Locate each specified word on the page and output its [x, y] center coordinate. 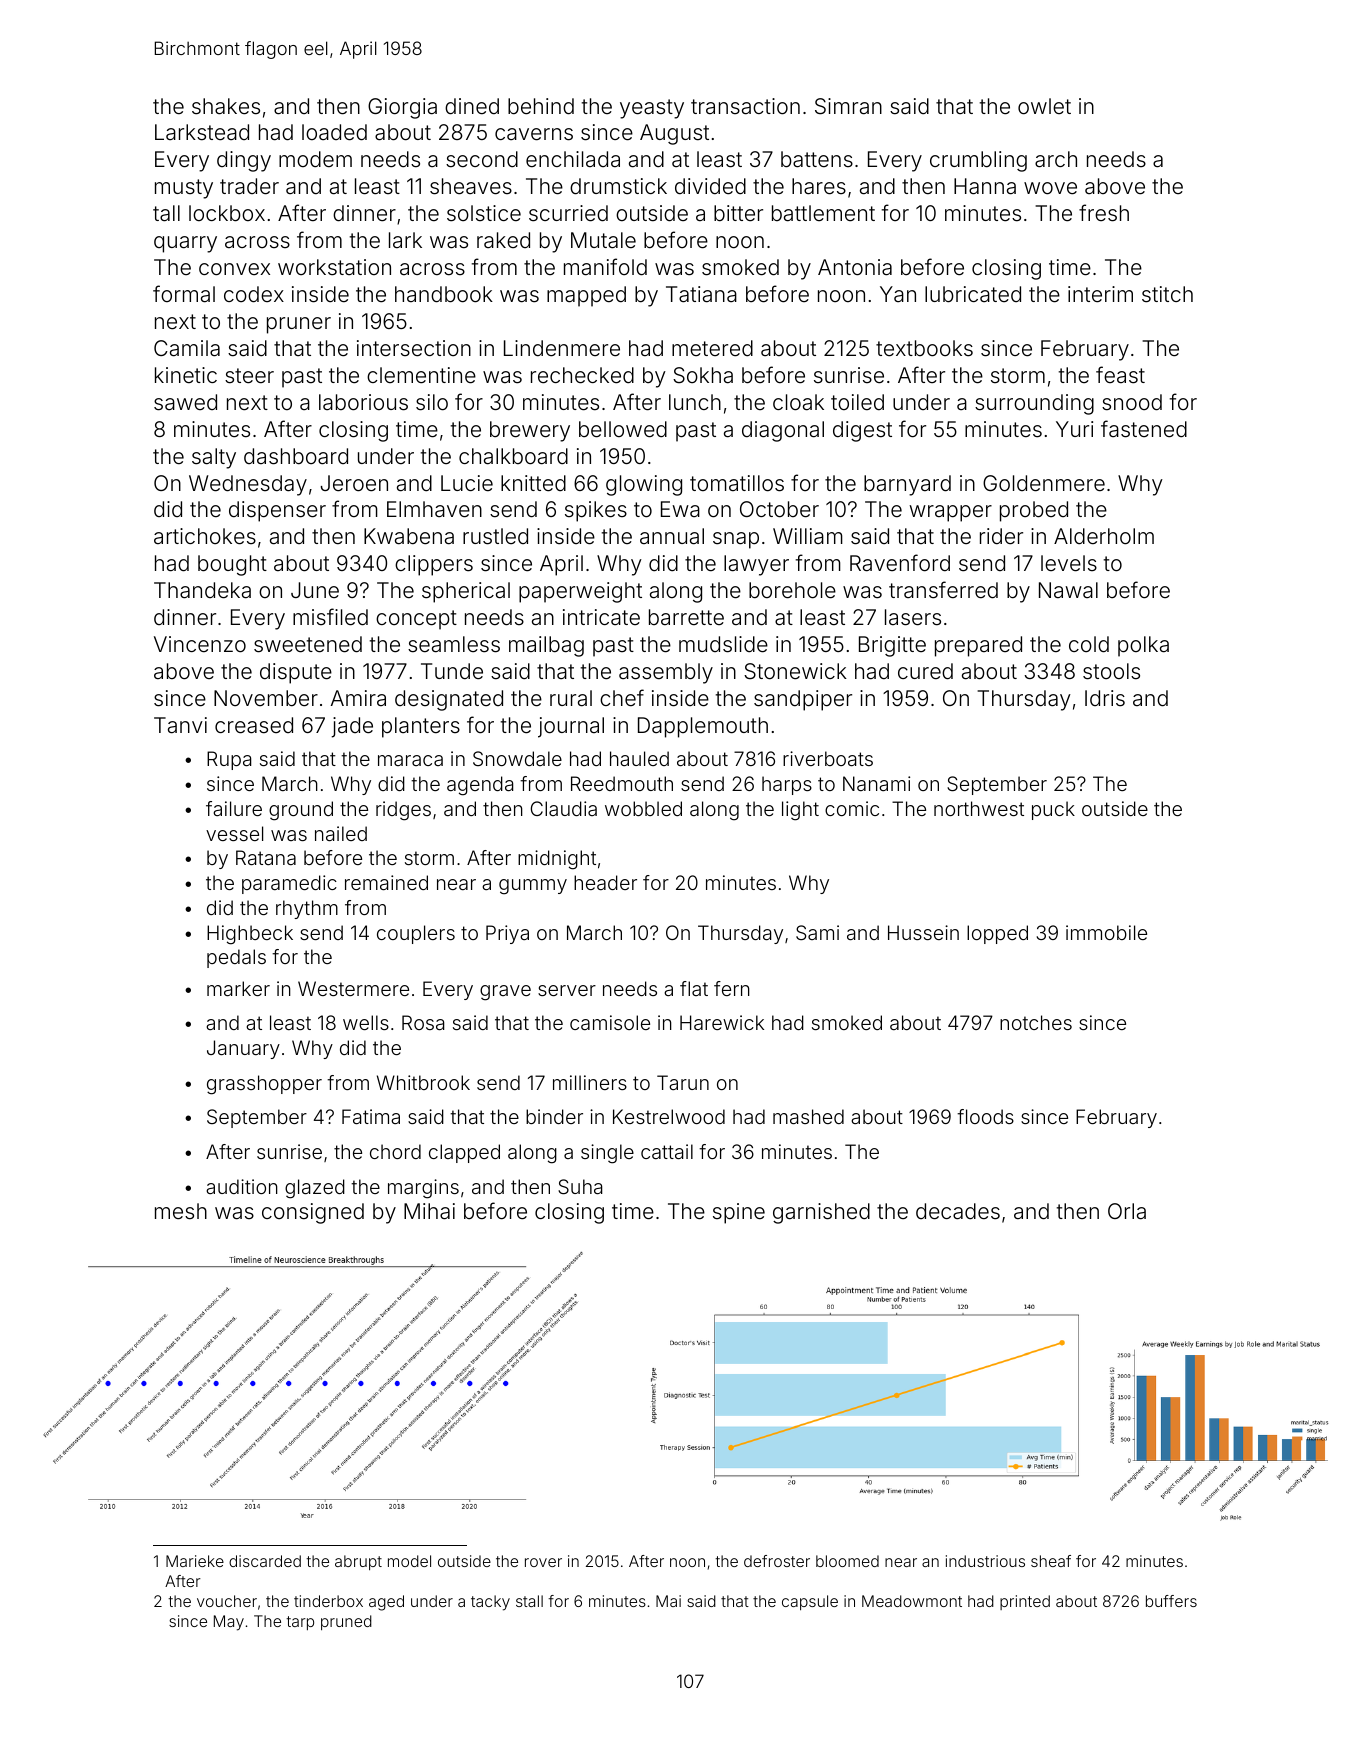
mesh [181, 1211]
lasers [913, 617]
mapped [586, 296]
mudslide [723, 644]
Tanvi [180, 725]
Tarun [683, 1082]
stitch [1167, 294]
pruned [346, 1622]
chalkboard [513, 456]
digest [862, 431]
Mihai [429, 1211]
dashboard [296, 456]
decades [958, 1211]
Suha [580, 1186]
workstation [334, 267]
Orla [1127, 1211]
